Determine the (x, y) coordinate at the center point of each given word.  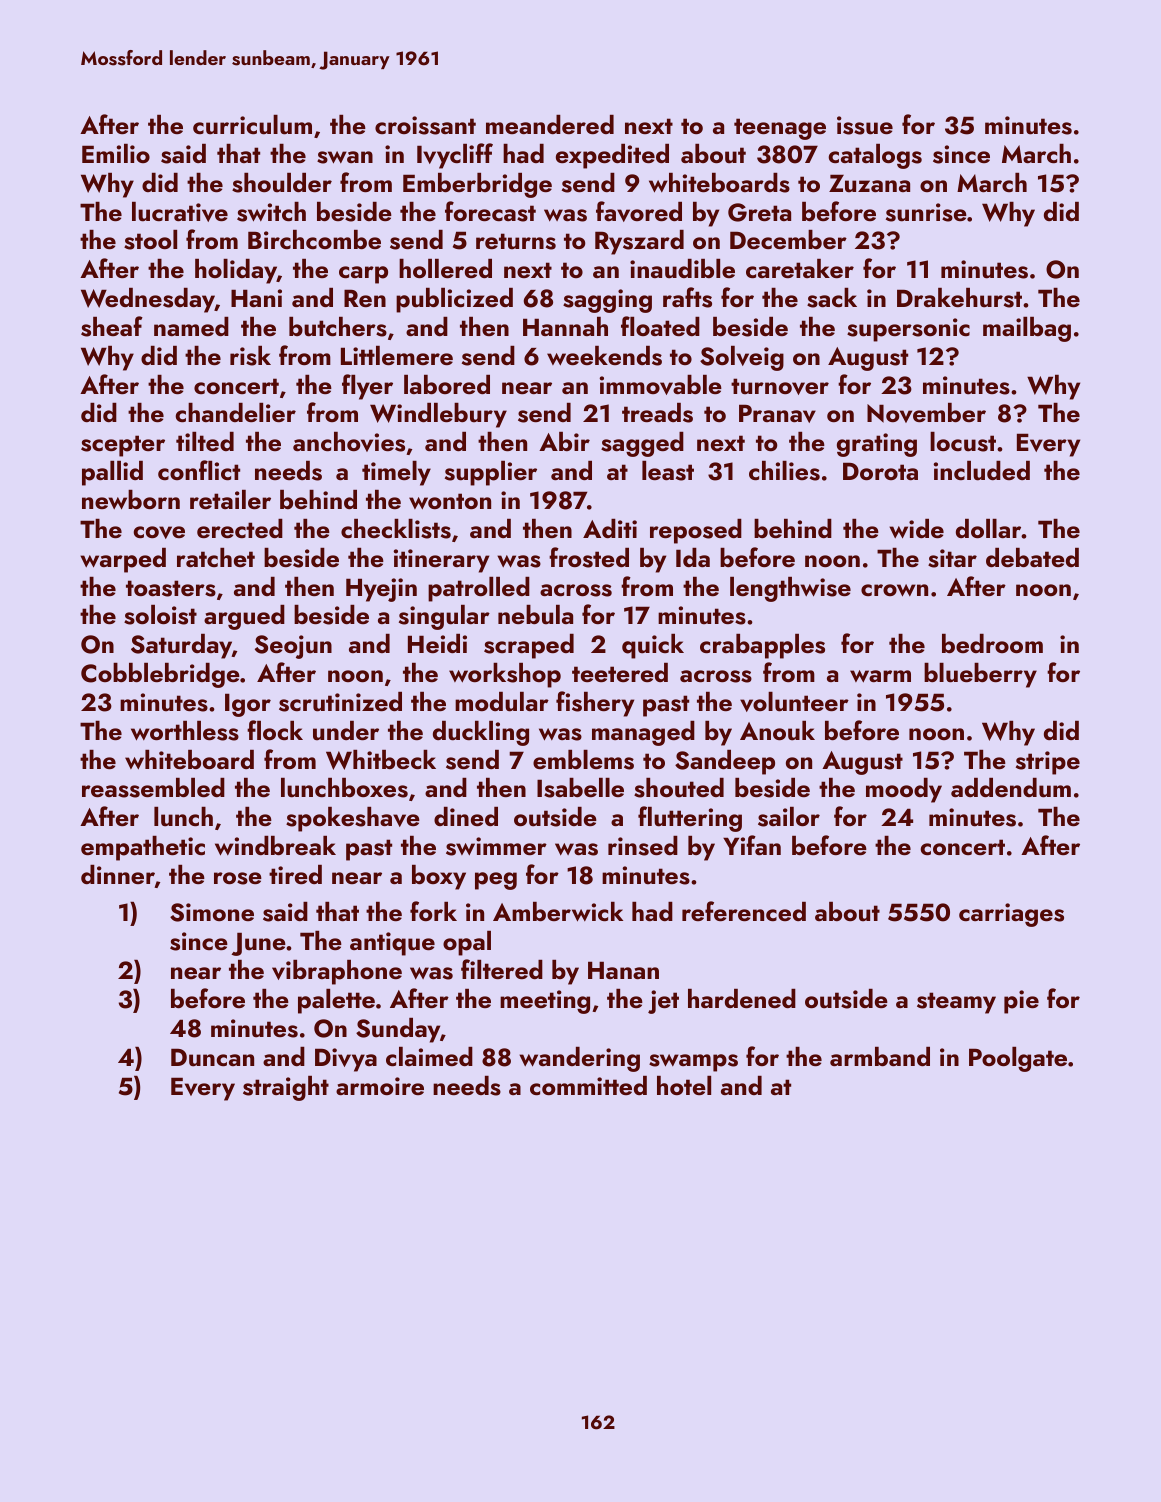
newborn (131, 500)
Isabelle (580, 788)
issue (865, 125)
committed (588, 1085)
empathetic (143, 848)
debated (1032, 557)
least (668, 471)
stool (150, 240)
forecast (490, 211)
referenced (744, 911)
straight (286, 1088)
